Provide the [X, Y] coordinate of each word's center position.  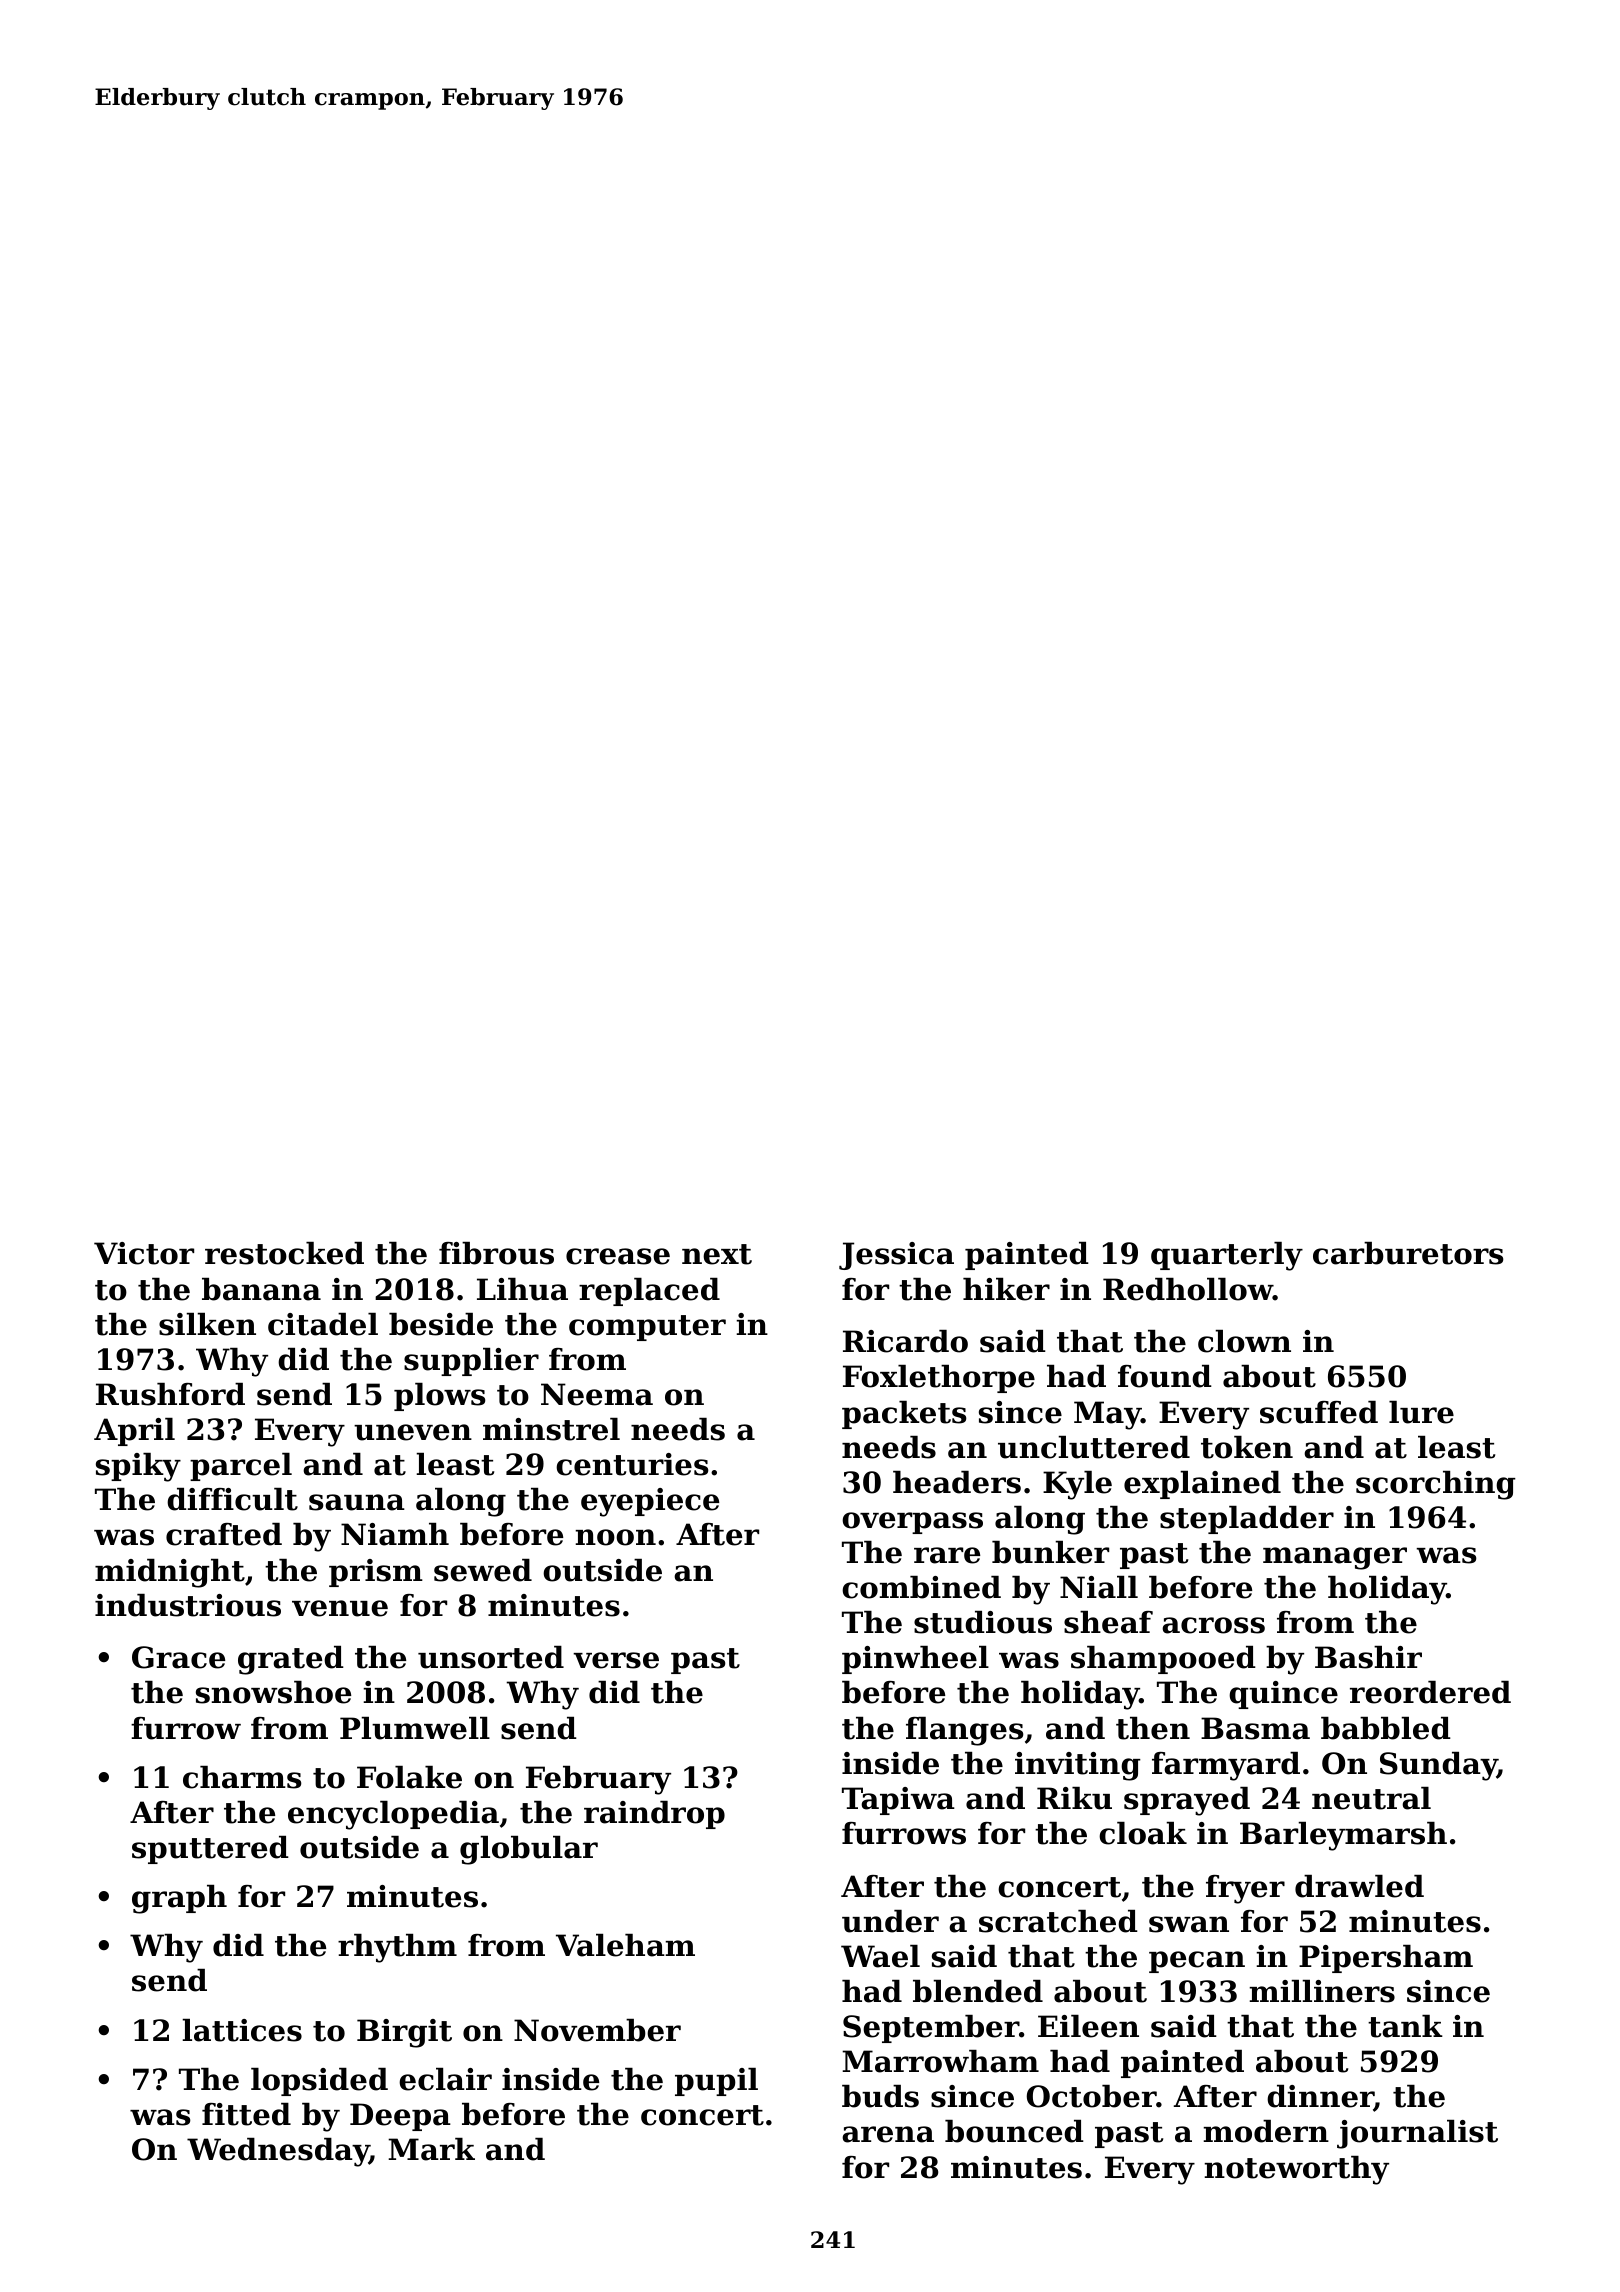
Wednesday [278, 2152]
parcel [241, 1467]
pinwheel [915, 1660]
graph [179, 1899]
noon [615, 1537]
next [717, 1254]
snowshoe [273, 1692]
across [1213, 1625]
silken [207, 1324]
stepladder [1247, 1520]
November [597, 2030]
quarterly [1227, 1256]
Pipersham [1386, 1959]
